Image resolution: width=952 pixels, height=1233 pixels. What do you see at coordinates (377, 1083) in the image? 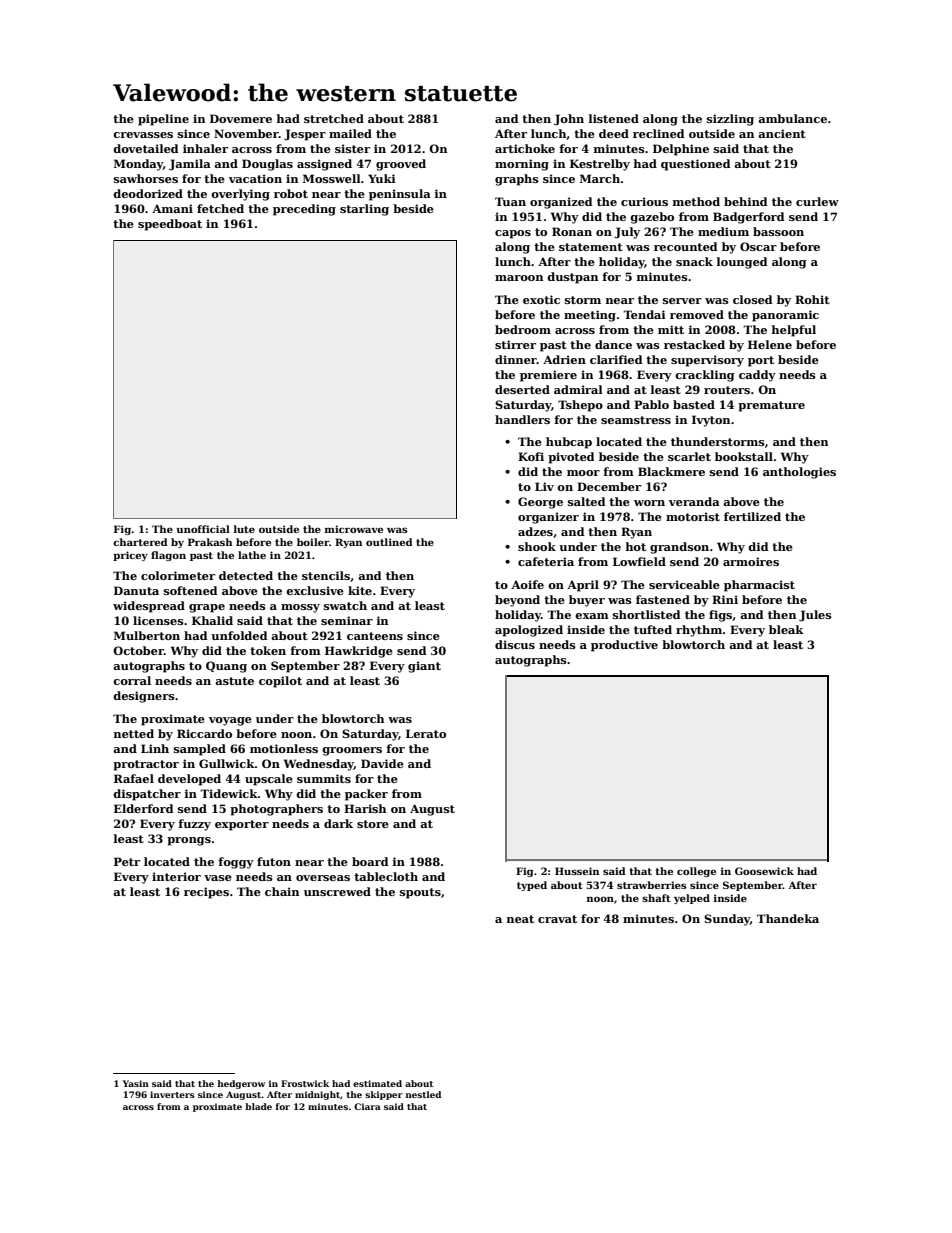
I see `estimated` at bounding box center [377, 1083].
